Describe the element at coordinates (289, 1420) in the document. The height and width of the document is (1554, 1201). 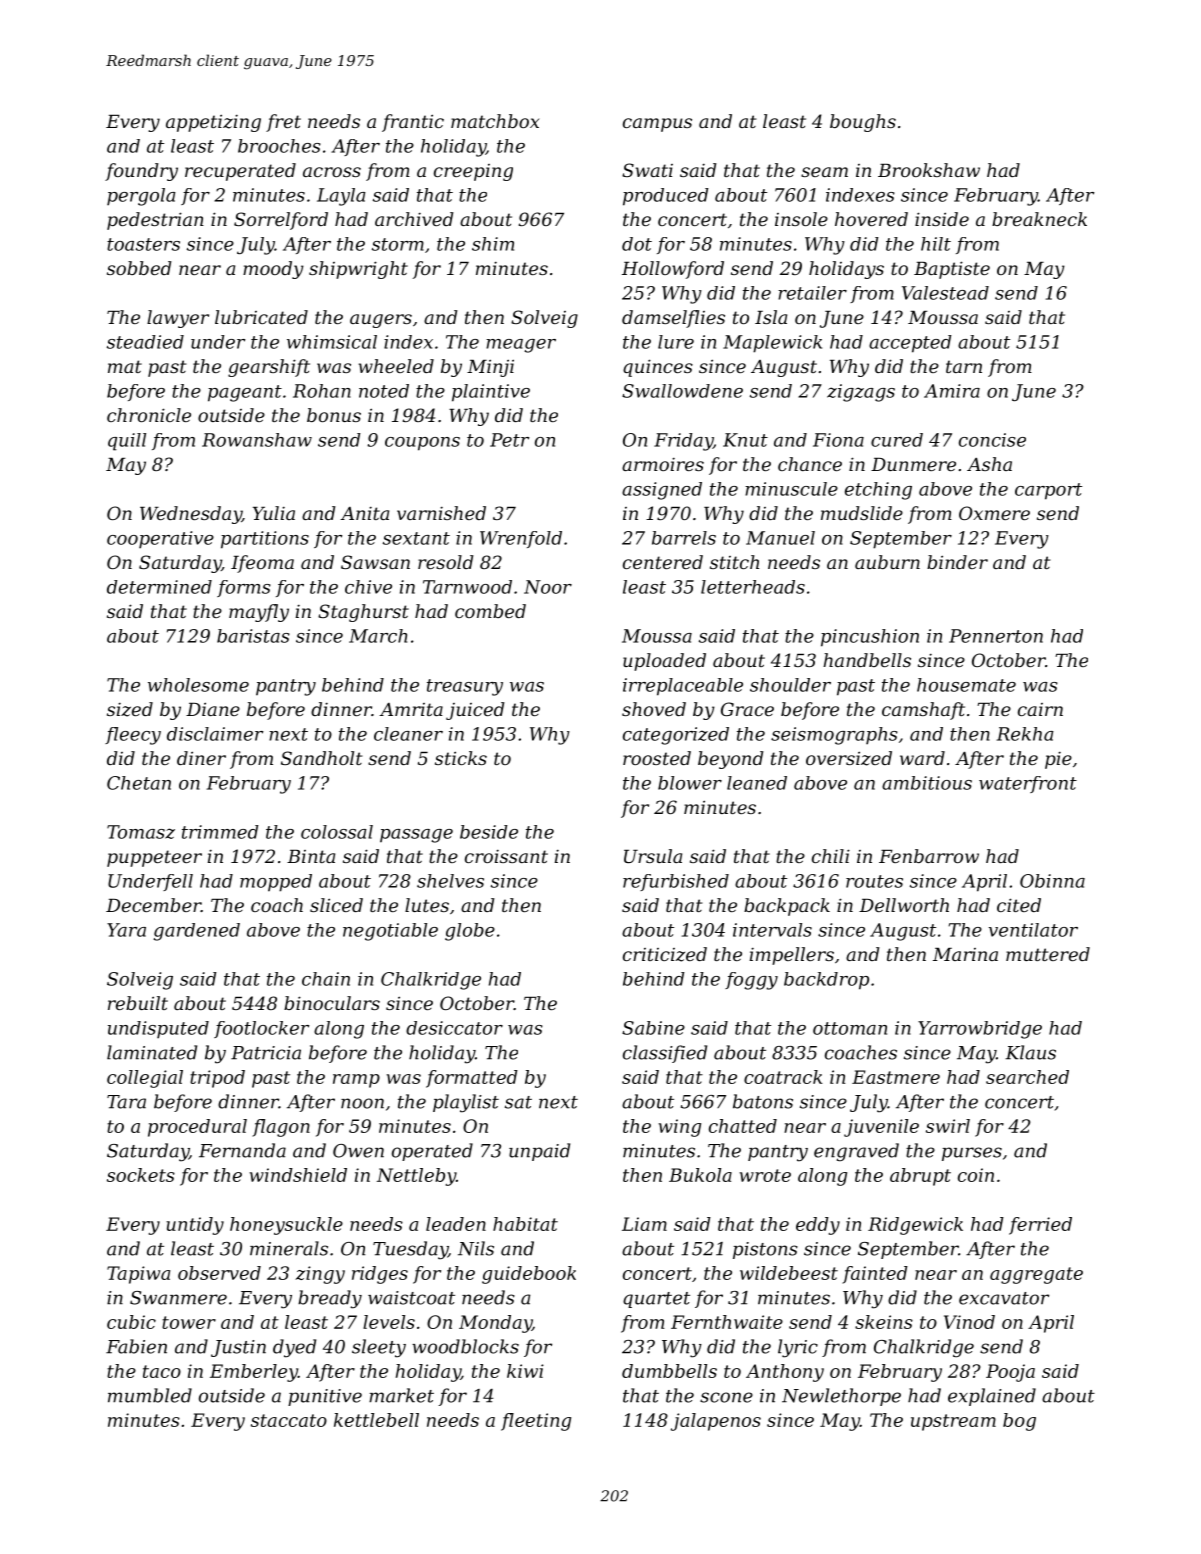
I see `staccato` at that location.
